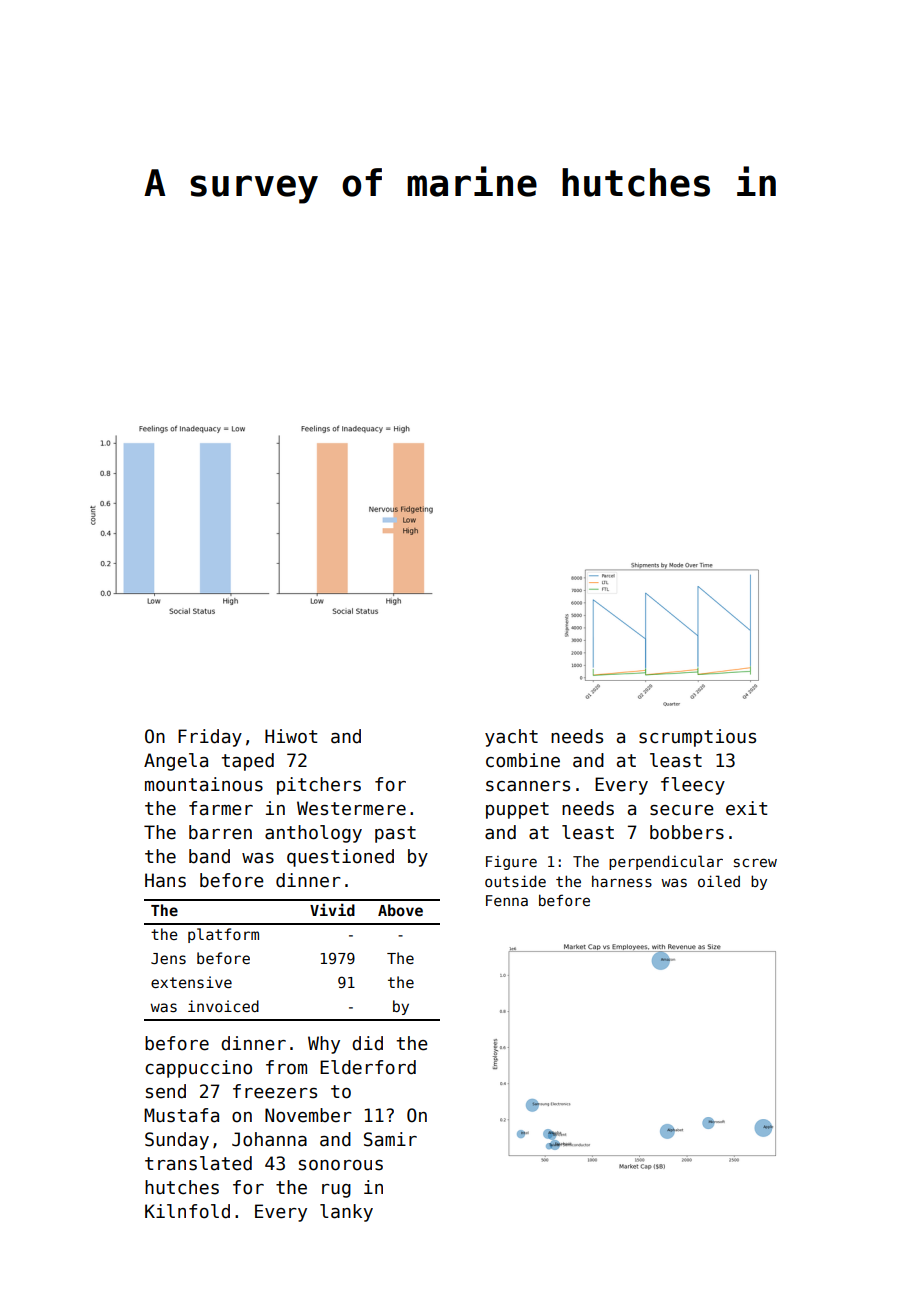 The height and width of the document is (1311, 924). I want to click on extensive, so click(191, 982).
